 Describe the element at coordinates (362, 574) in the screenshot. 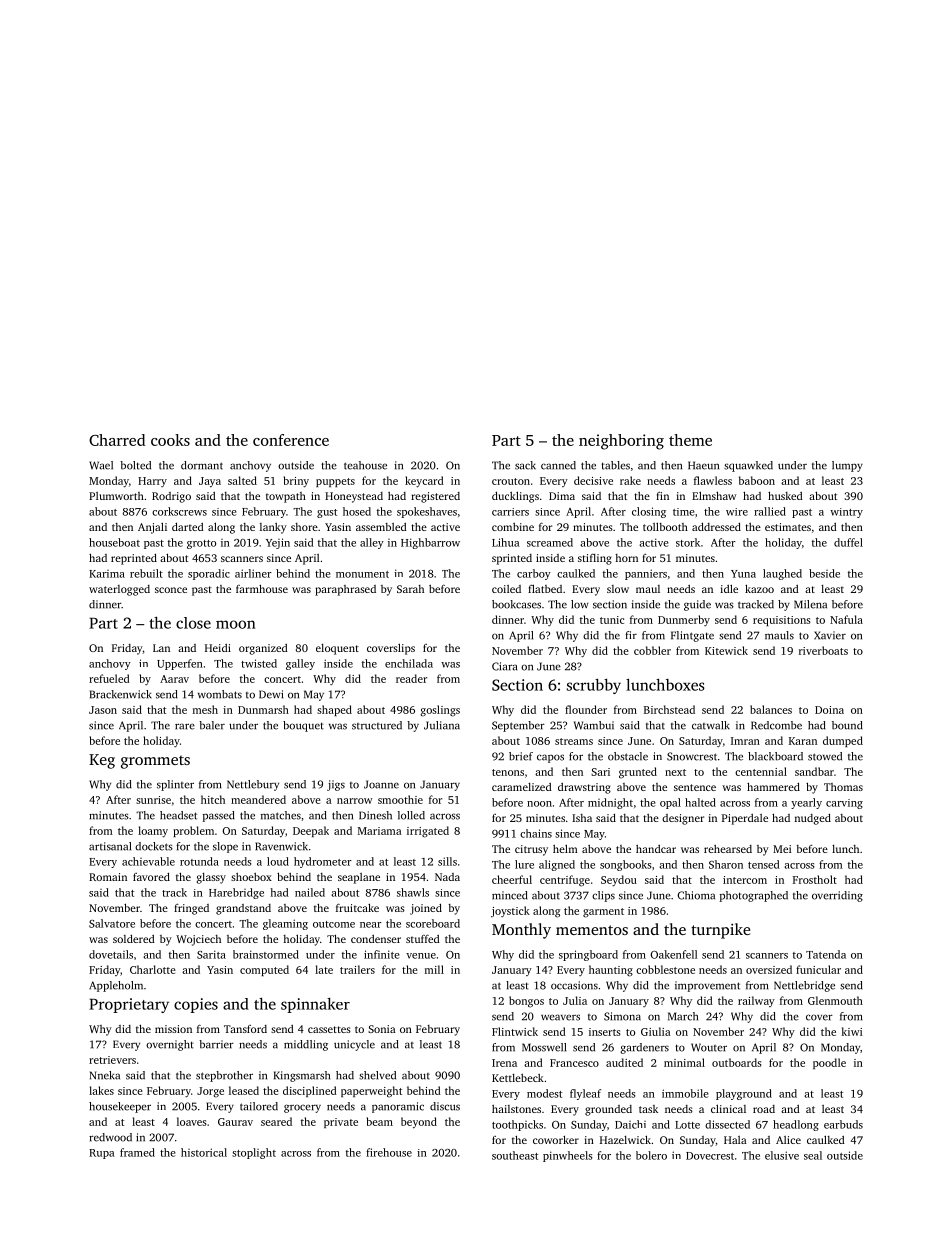

I see `monument` at that location.
